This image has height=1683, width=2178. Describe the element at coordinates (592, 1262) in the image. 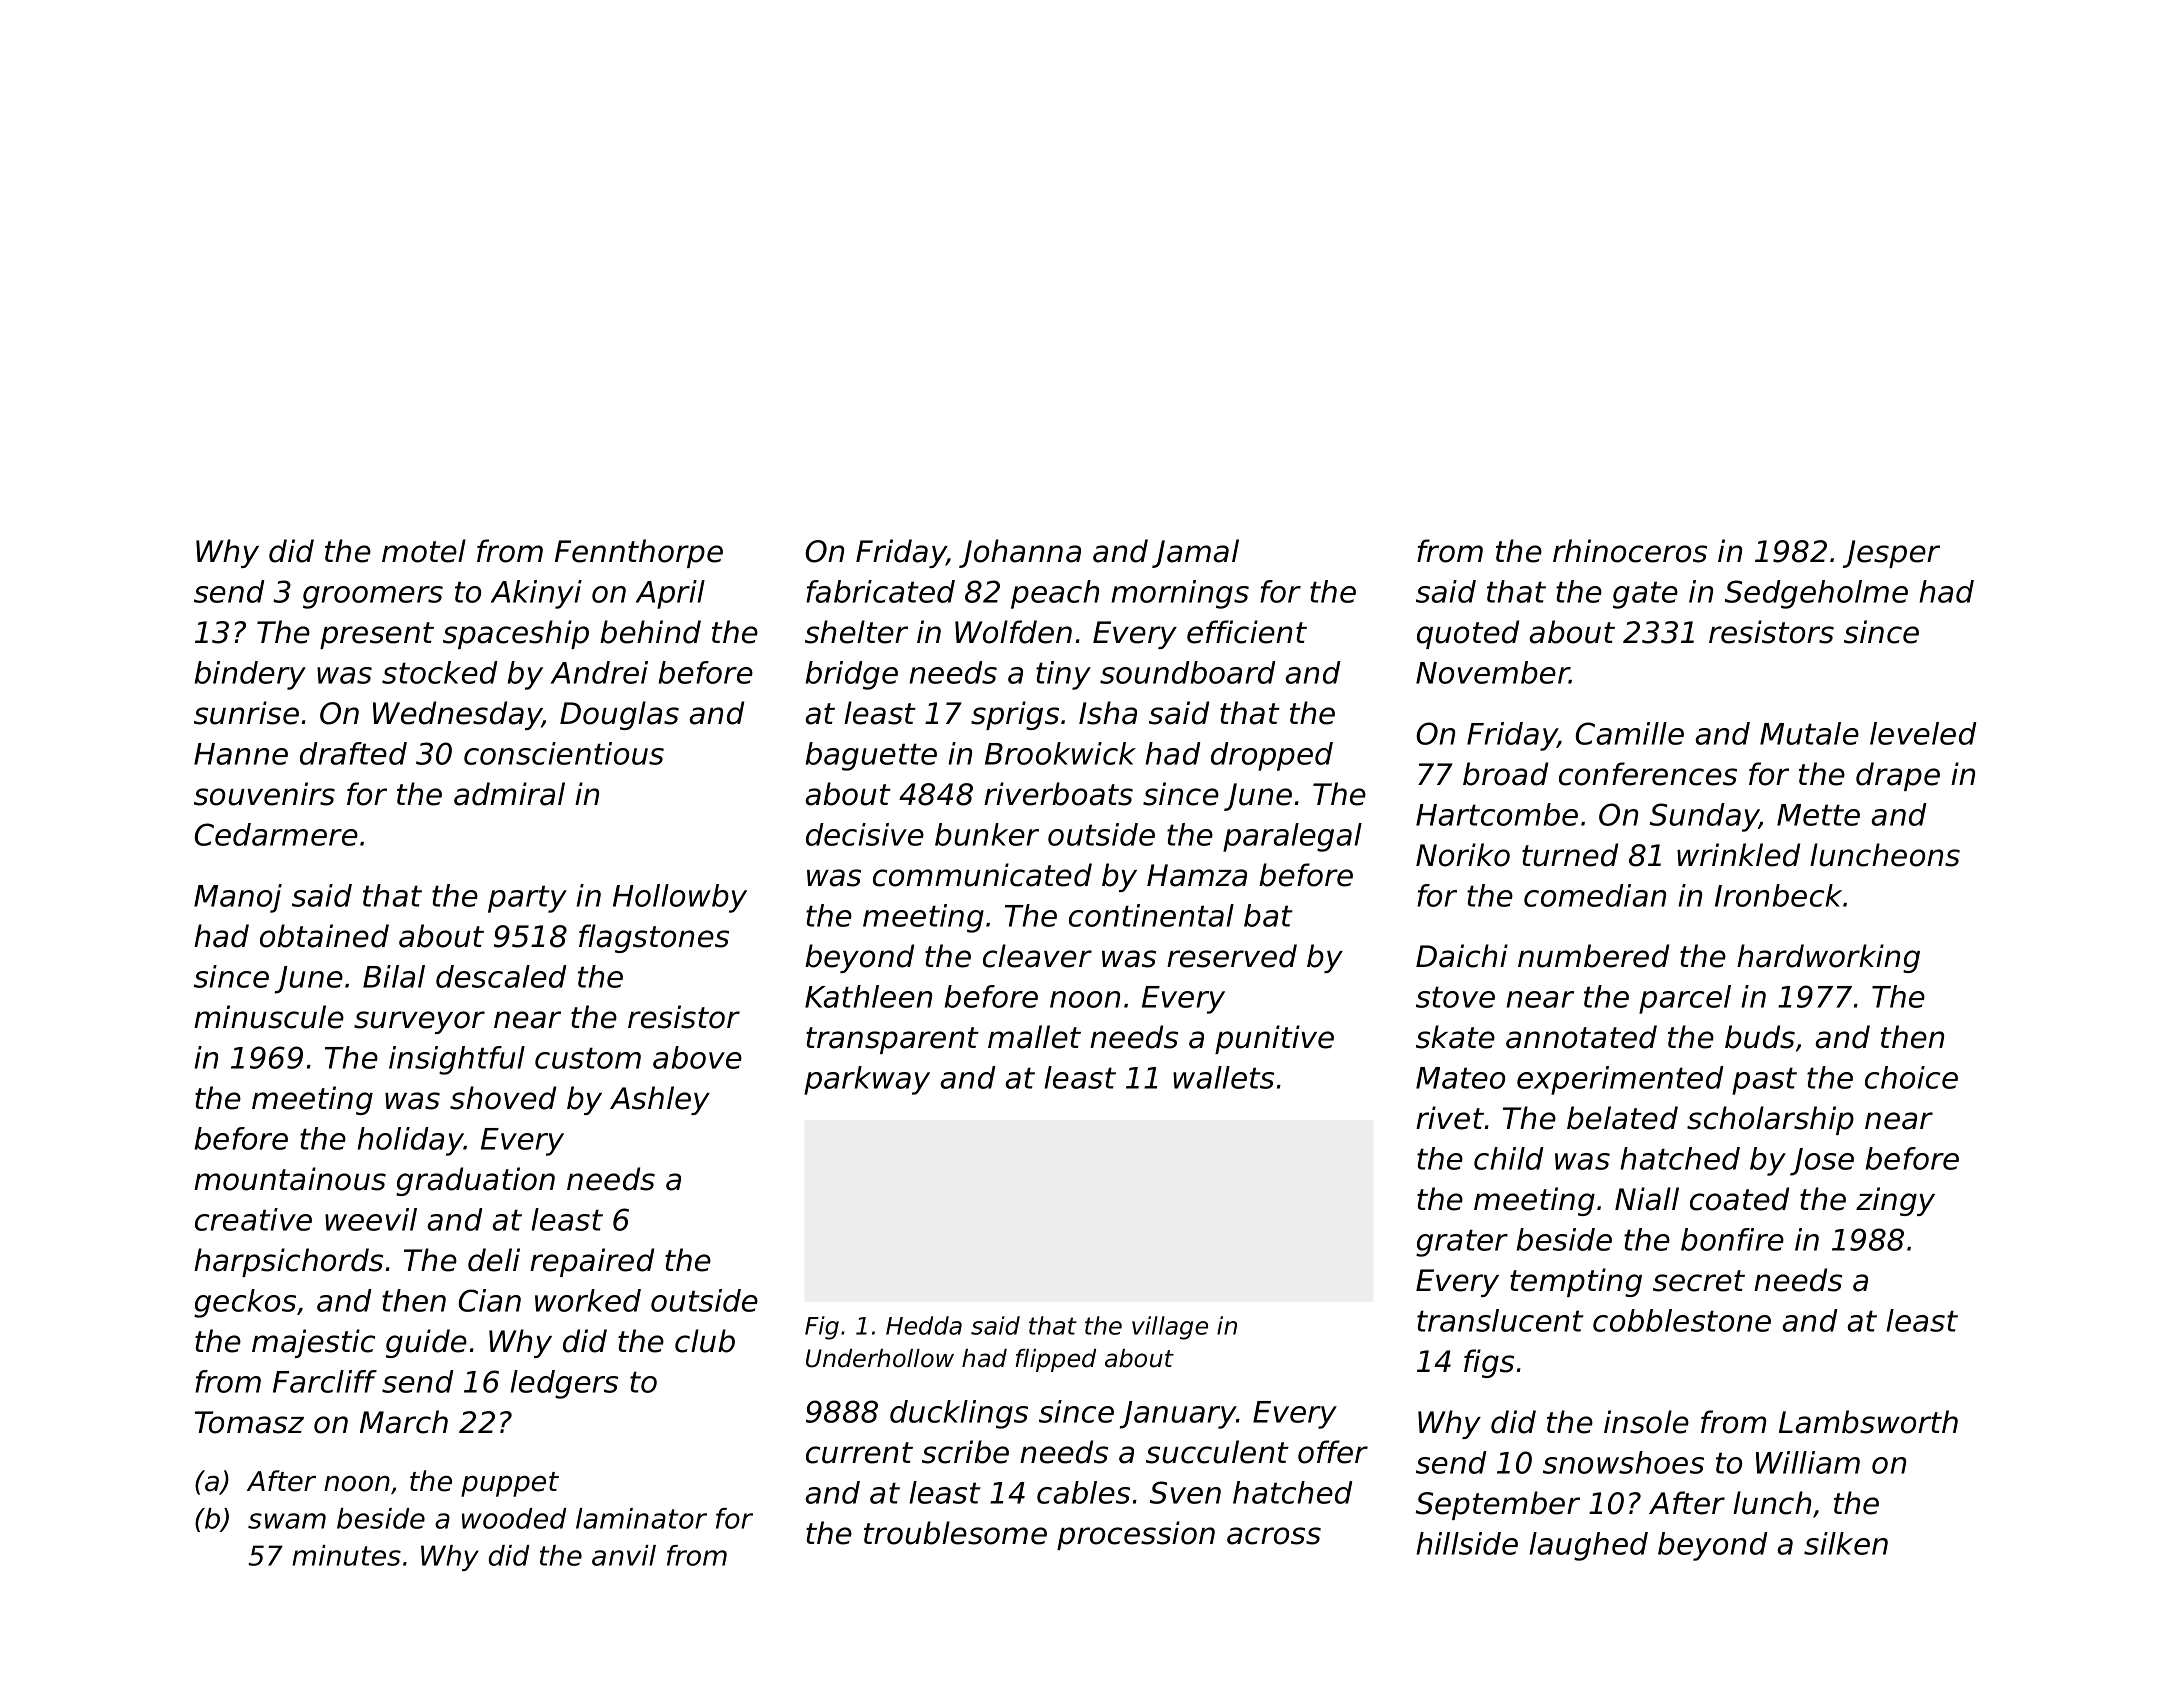

I see `repaired` at that location.
